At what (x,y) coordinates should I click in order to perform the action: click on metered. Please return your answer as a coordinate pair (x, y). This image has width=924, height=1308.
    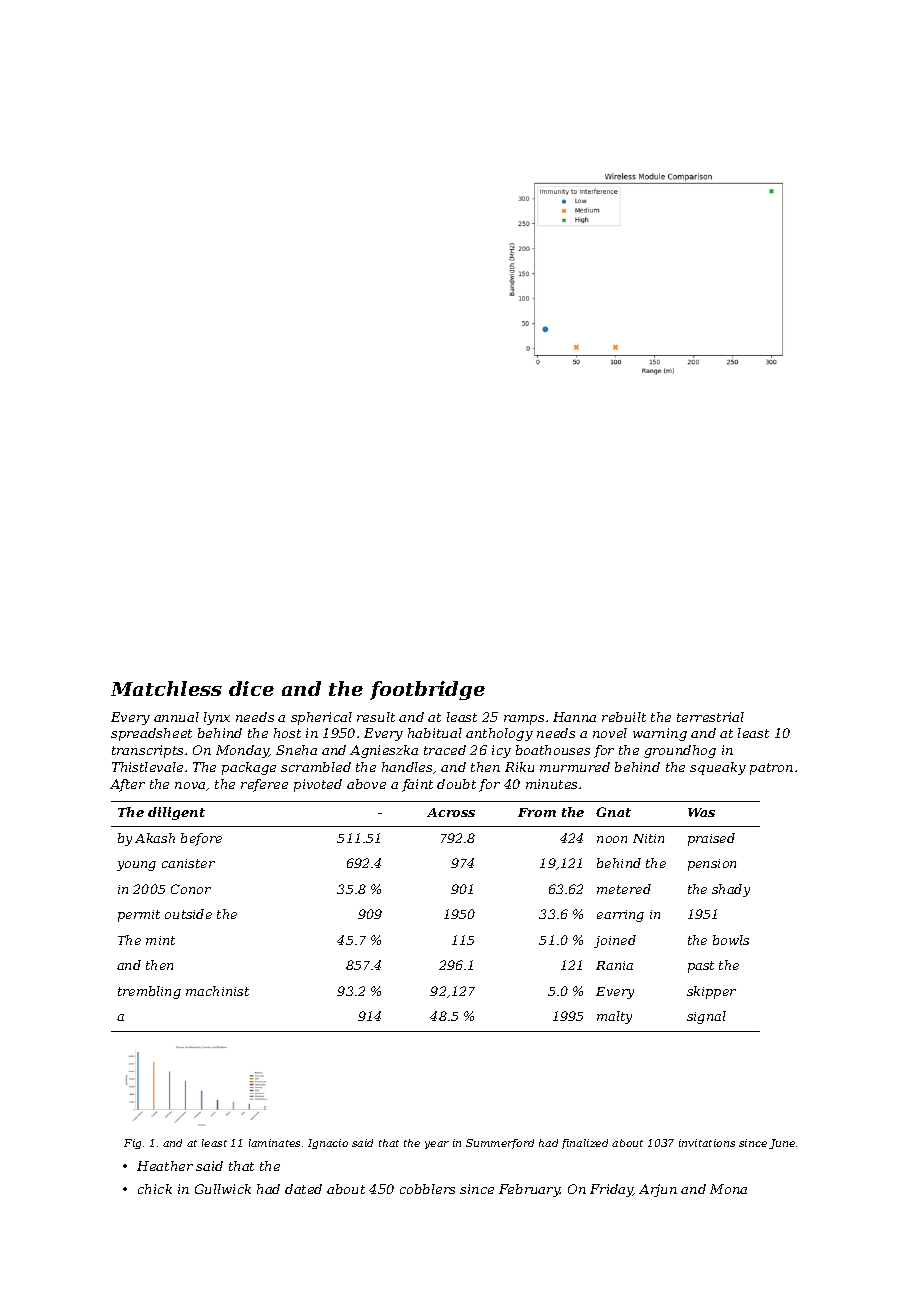
    Looking at the image, I should click on (624, 889).
